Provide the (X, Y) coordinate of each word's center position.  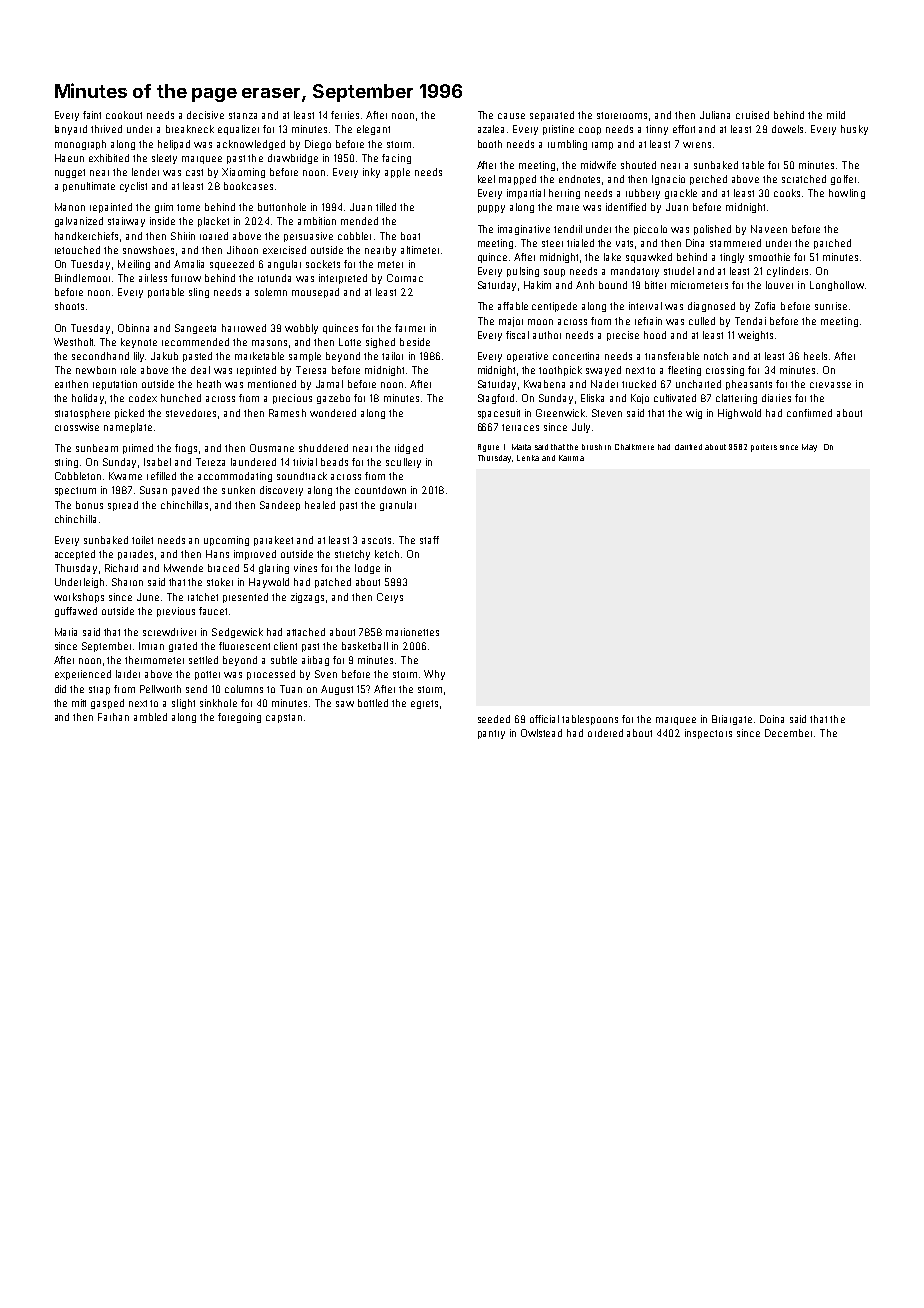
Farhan (113, 717)
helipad (174, 145)
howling (847, 194)
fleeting (684, 371)
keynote (139, 343)
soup (554, 273)
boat (410, 236)
